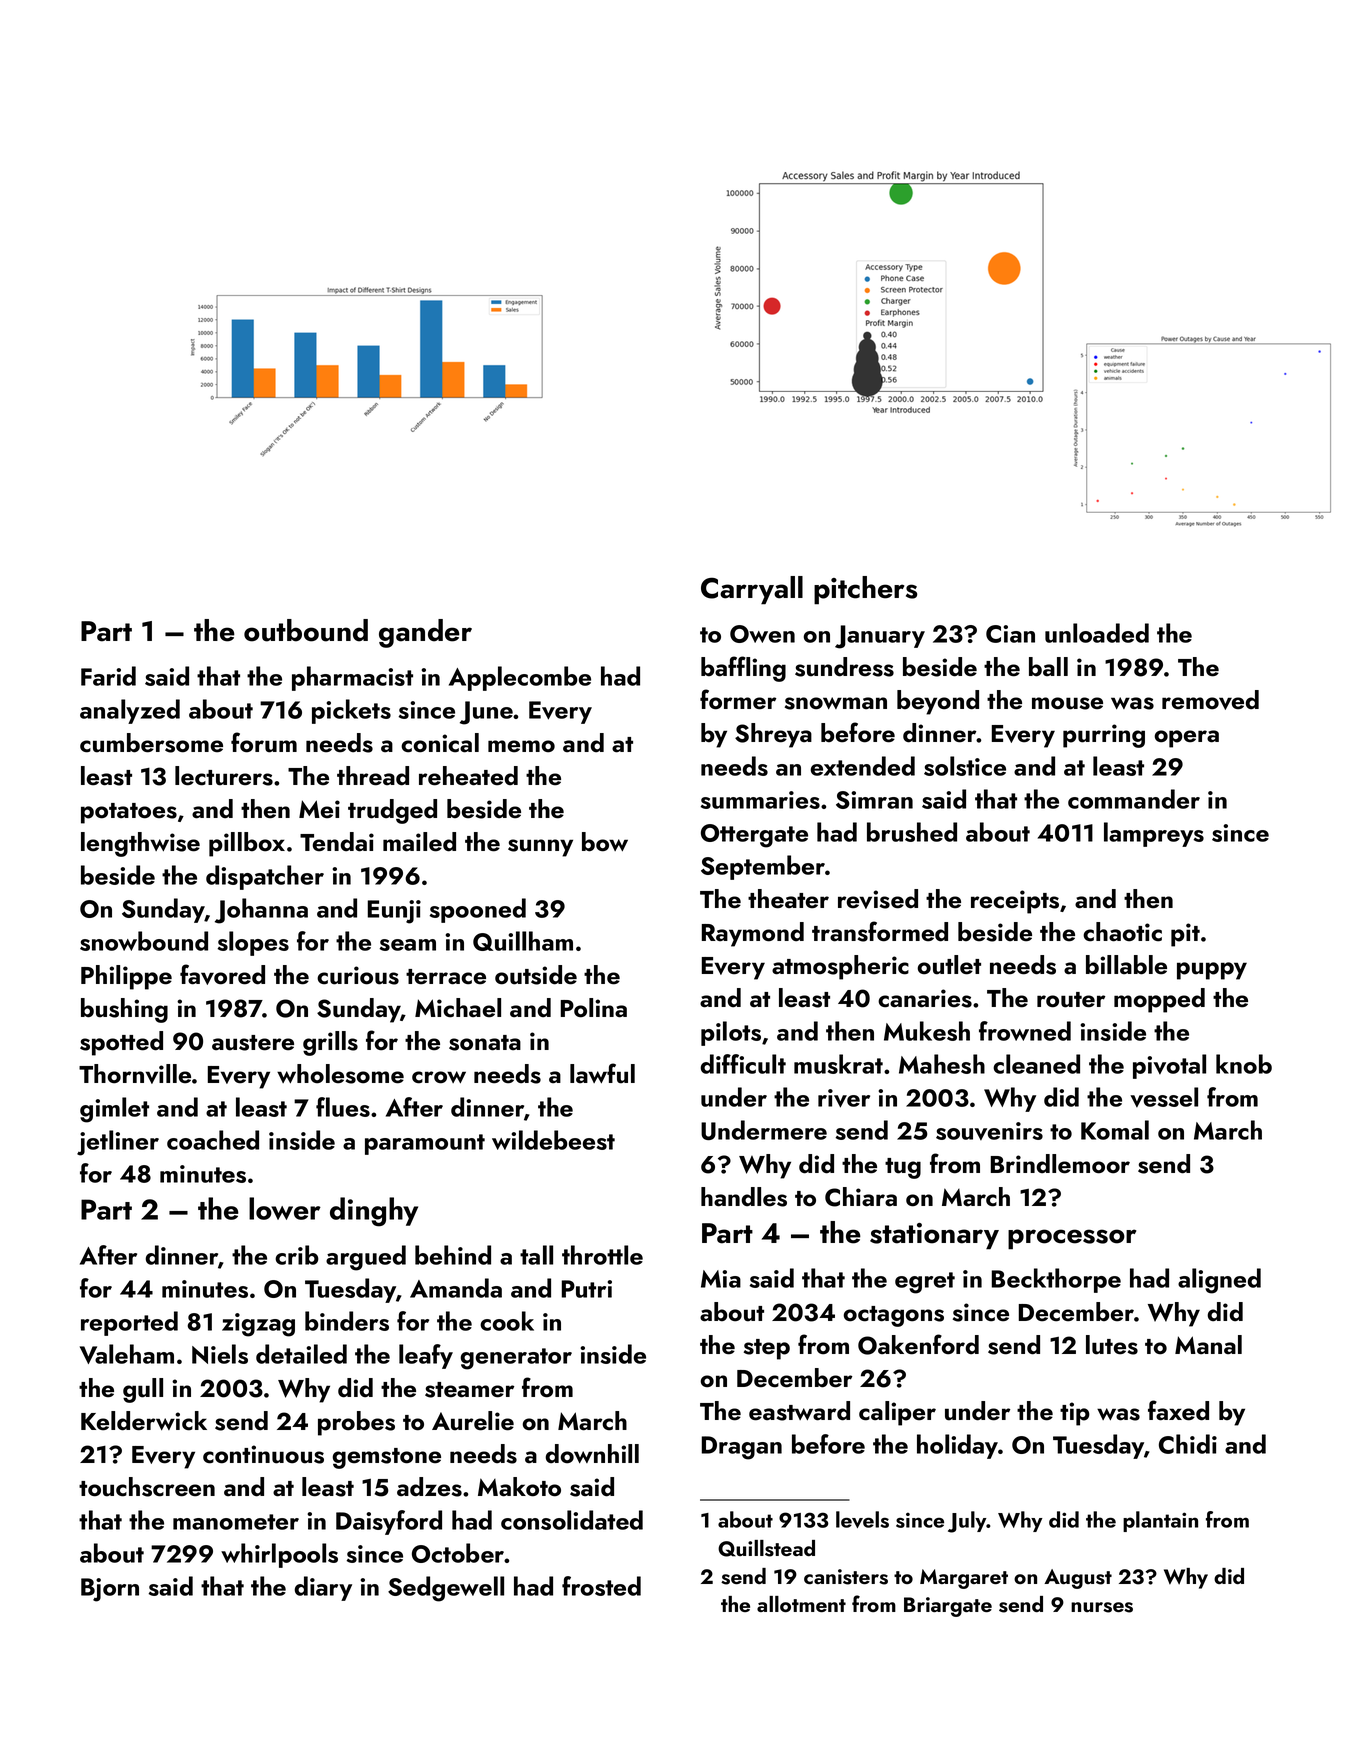 This screenshot has height=1754, width=1355. What do you see at coordinates (374, 1212) in the screenshot?
I see `dinghy` at bounding box center [374, 1212].
